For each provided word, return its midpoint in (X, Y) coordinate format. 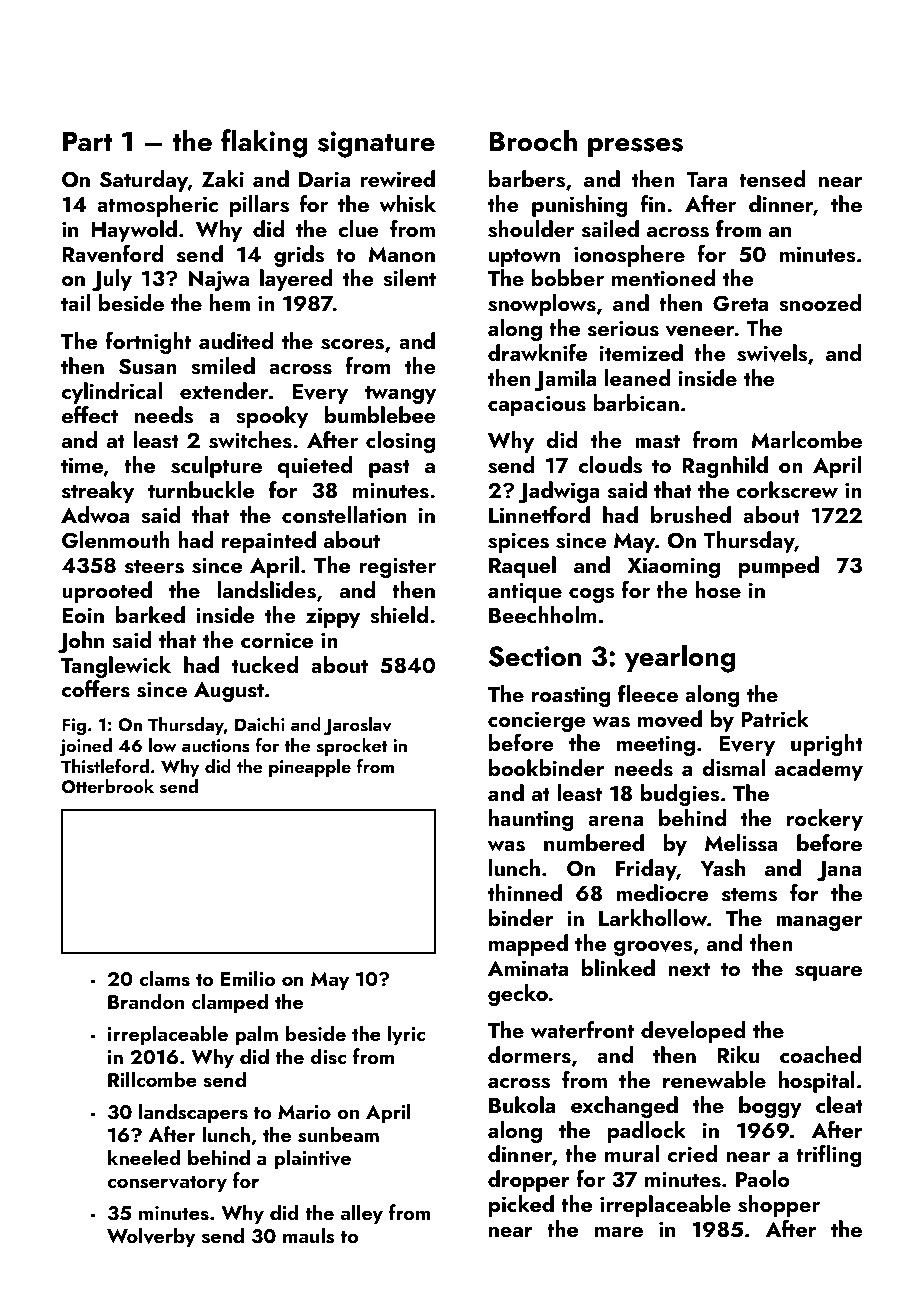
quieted (315, 467)
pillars (259, 206)
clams (164, 978)
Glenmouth (116, 540)
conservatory (167, 1184)
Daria (324, 179)
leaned (638, 377)
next (689, 969)
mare (619, 1232)
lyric (406, 1035)
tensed (772, 179)
